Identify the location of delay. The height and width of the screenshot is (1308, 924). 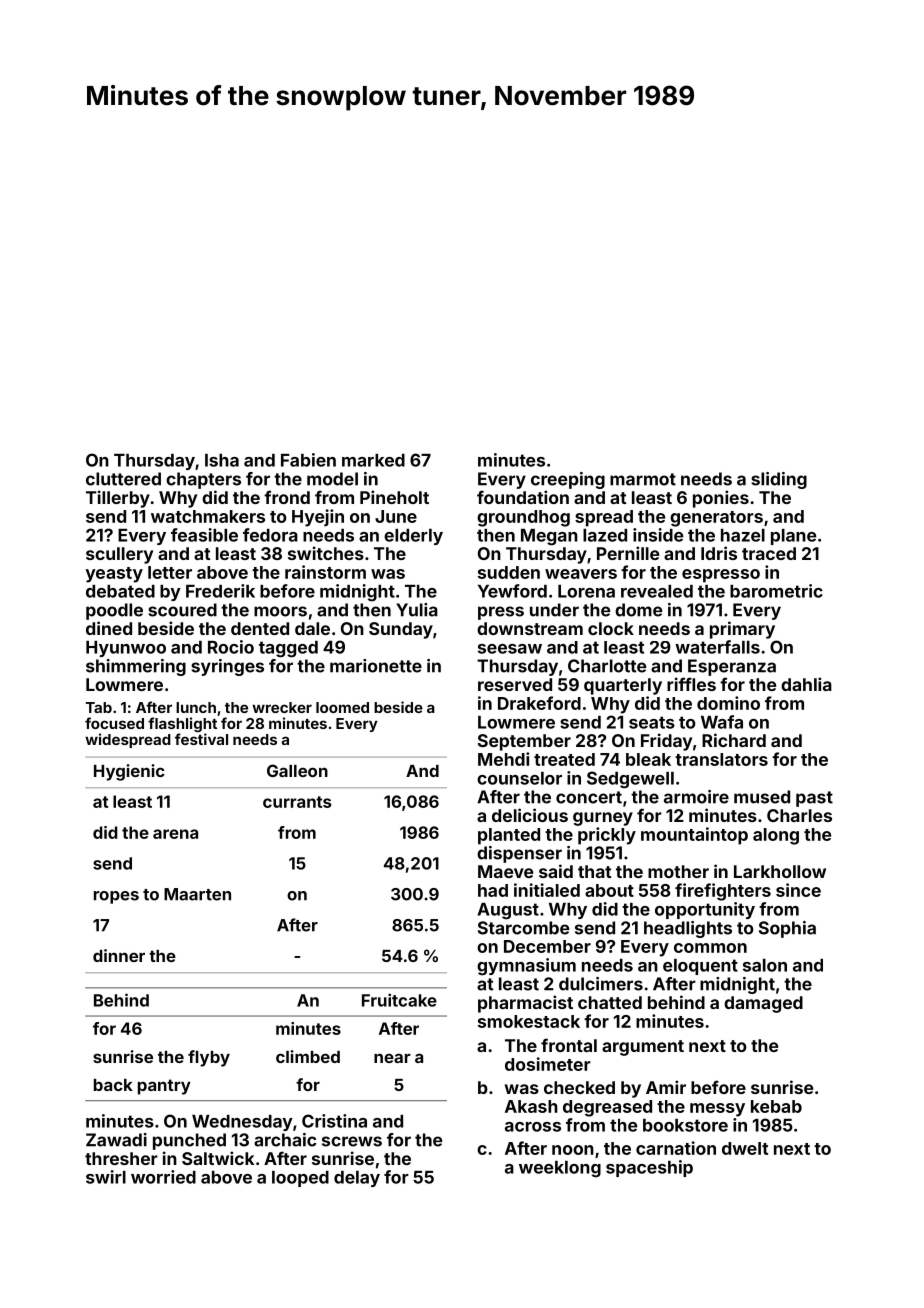
(357, 1179).
